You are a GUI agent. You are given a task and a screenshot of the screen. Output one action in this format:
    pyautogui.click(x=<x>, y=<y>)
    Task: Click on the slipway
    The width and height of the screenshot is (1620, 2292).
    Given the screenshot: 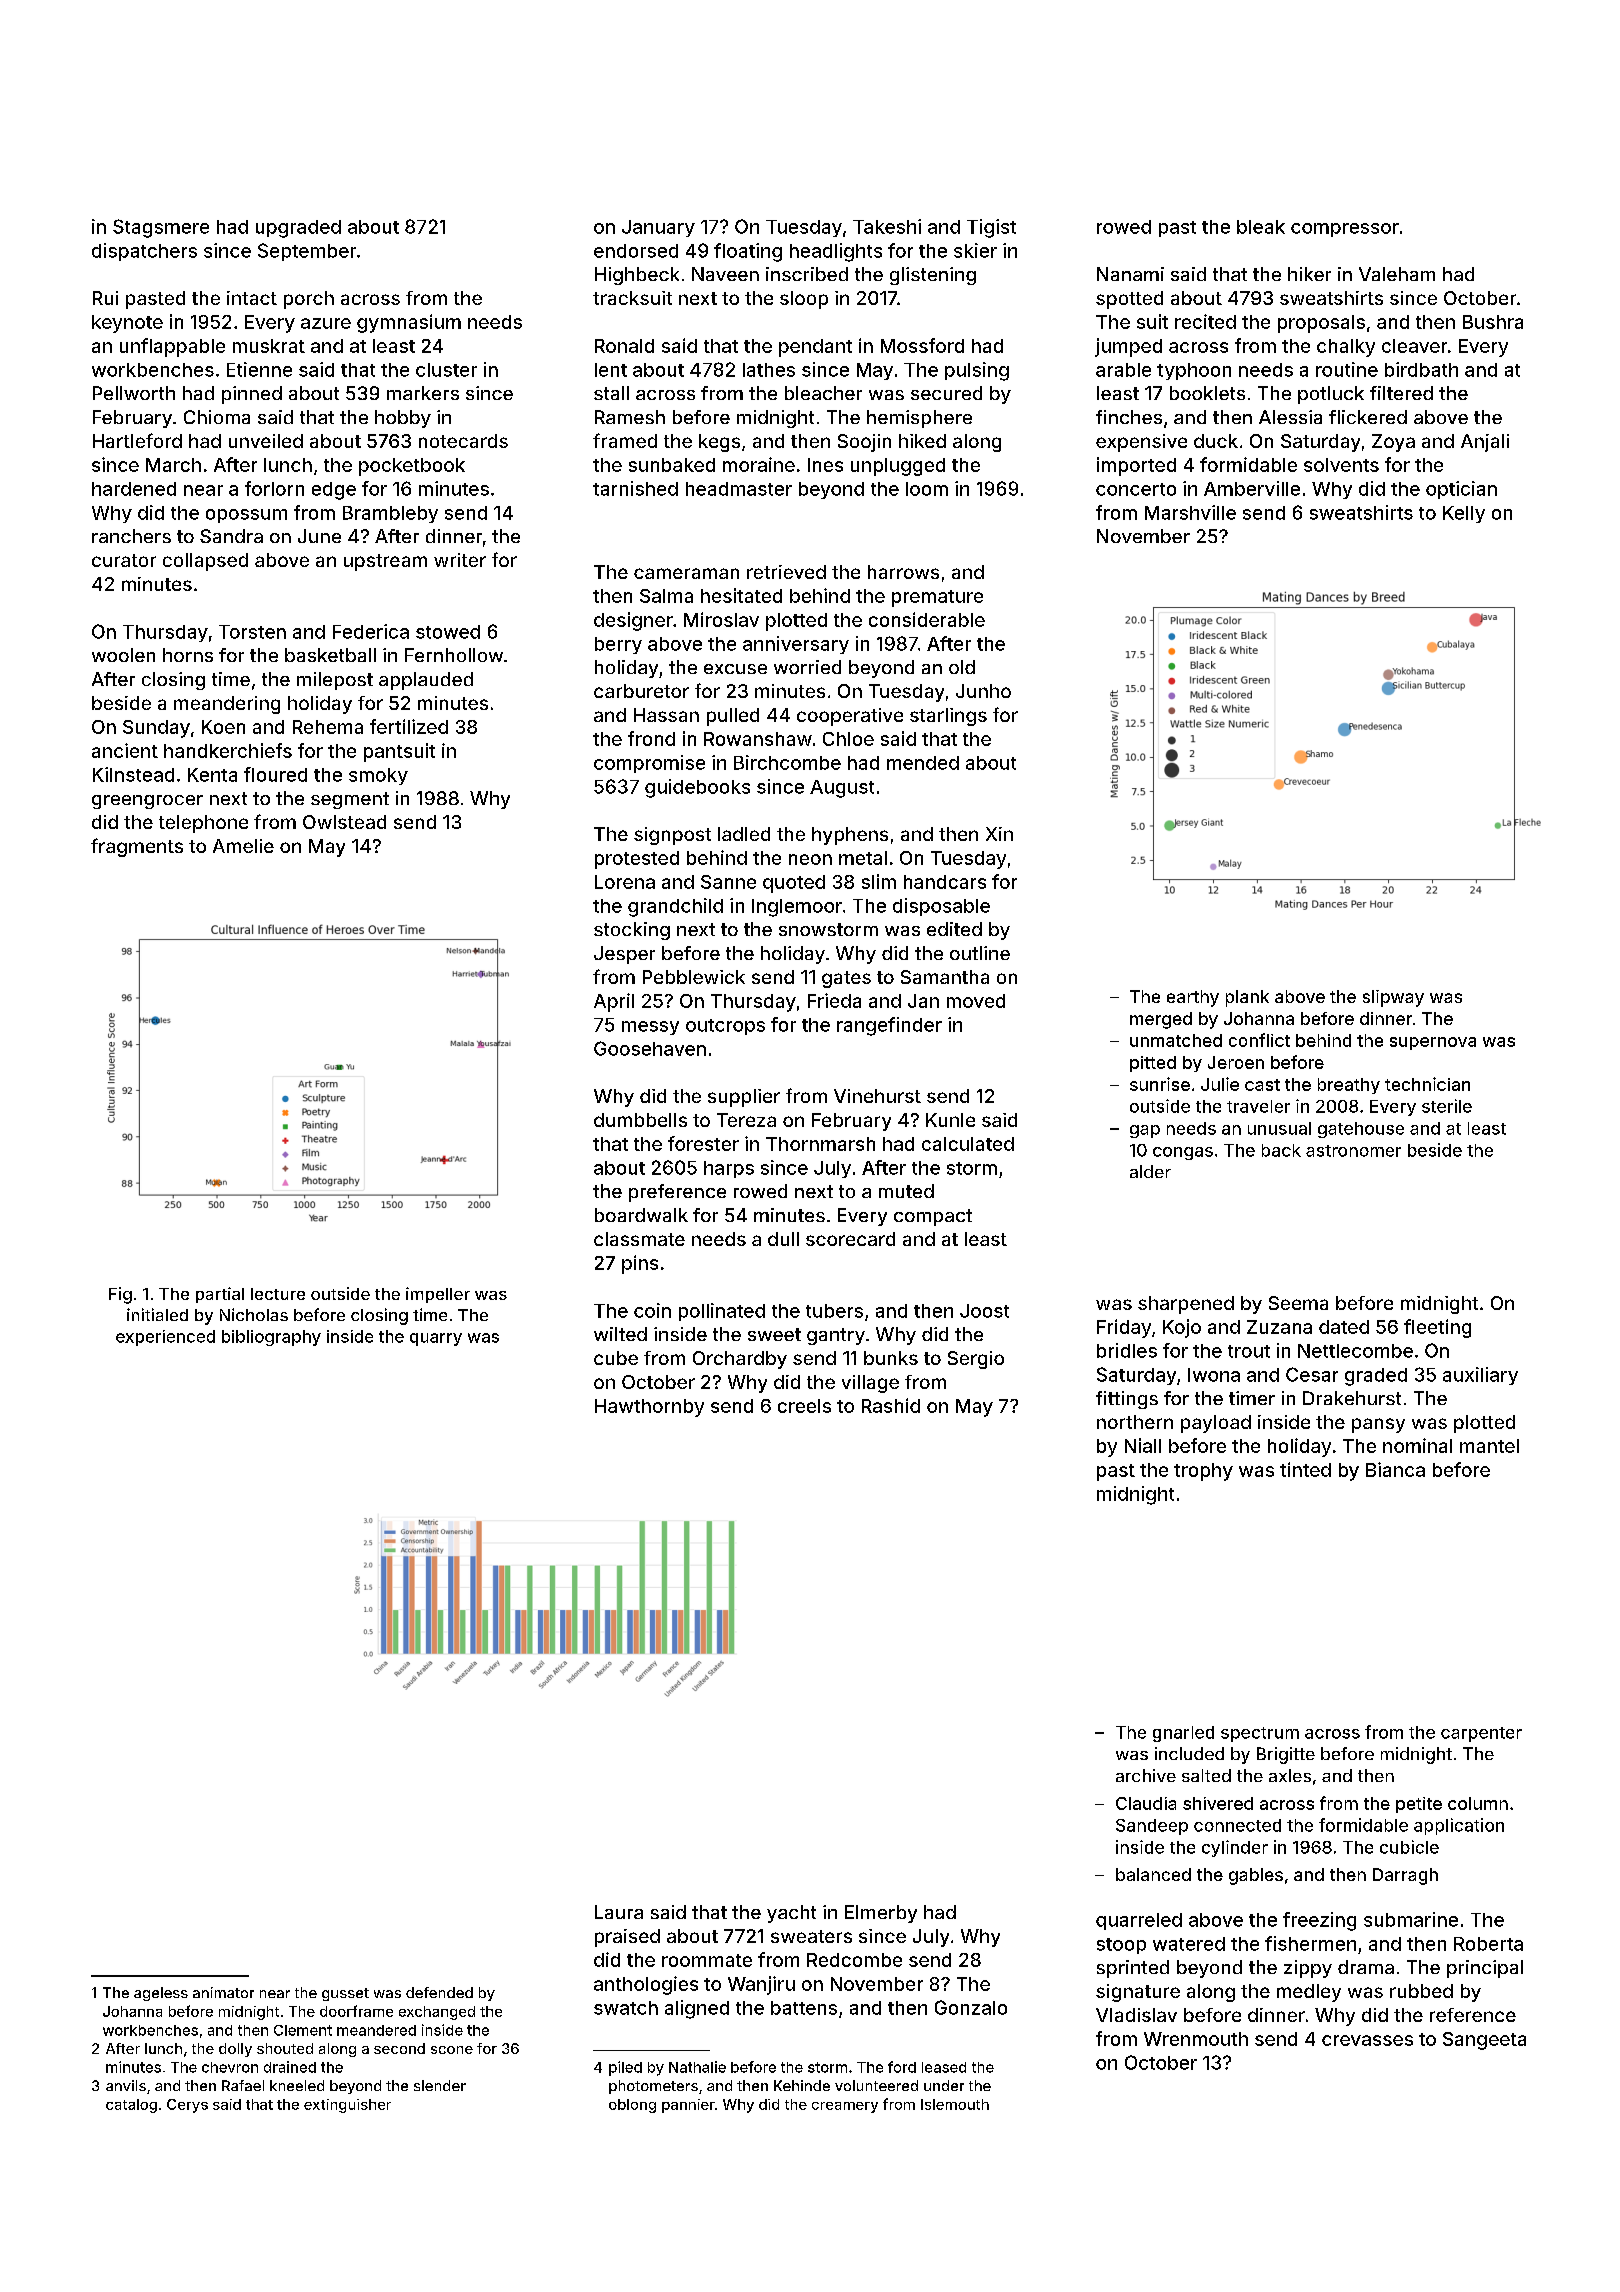 What is the action you would take?
    pyautogui.click(x=1393, y=998)
